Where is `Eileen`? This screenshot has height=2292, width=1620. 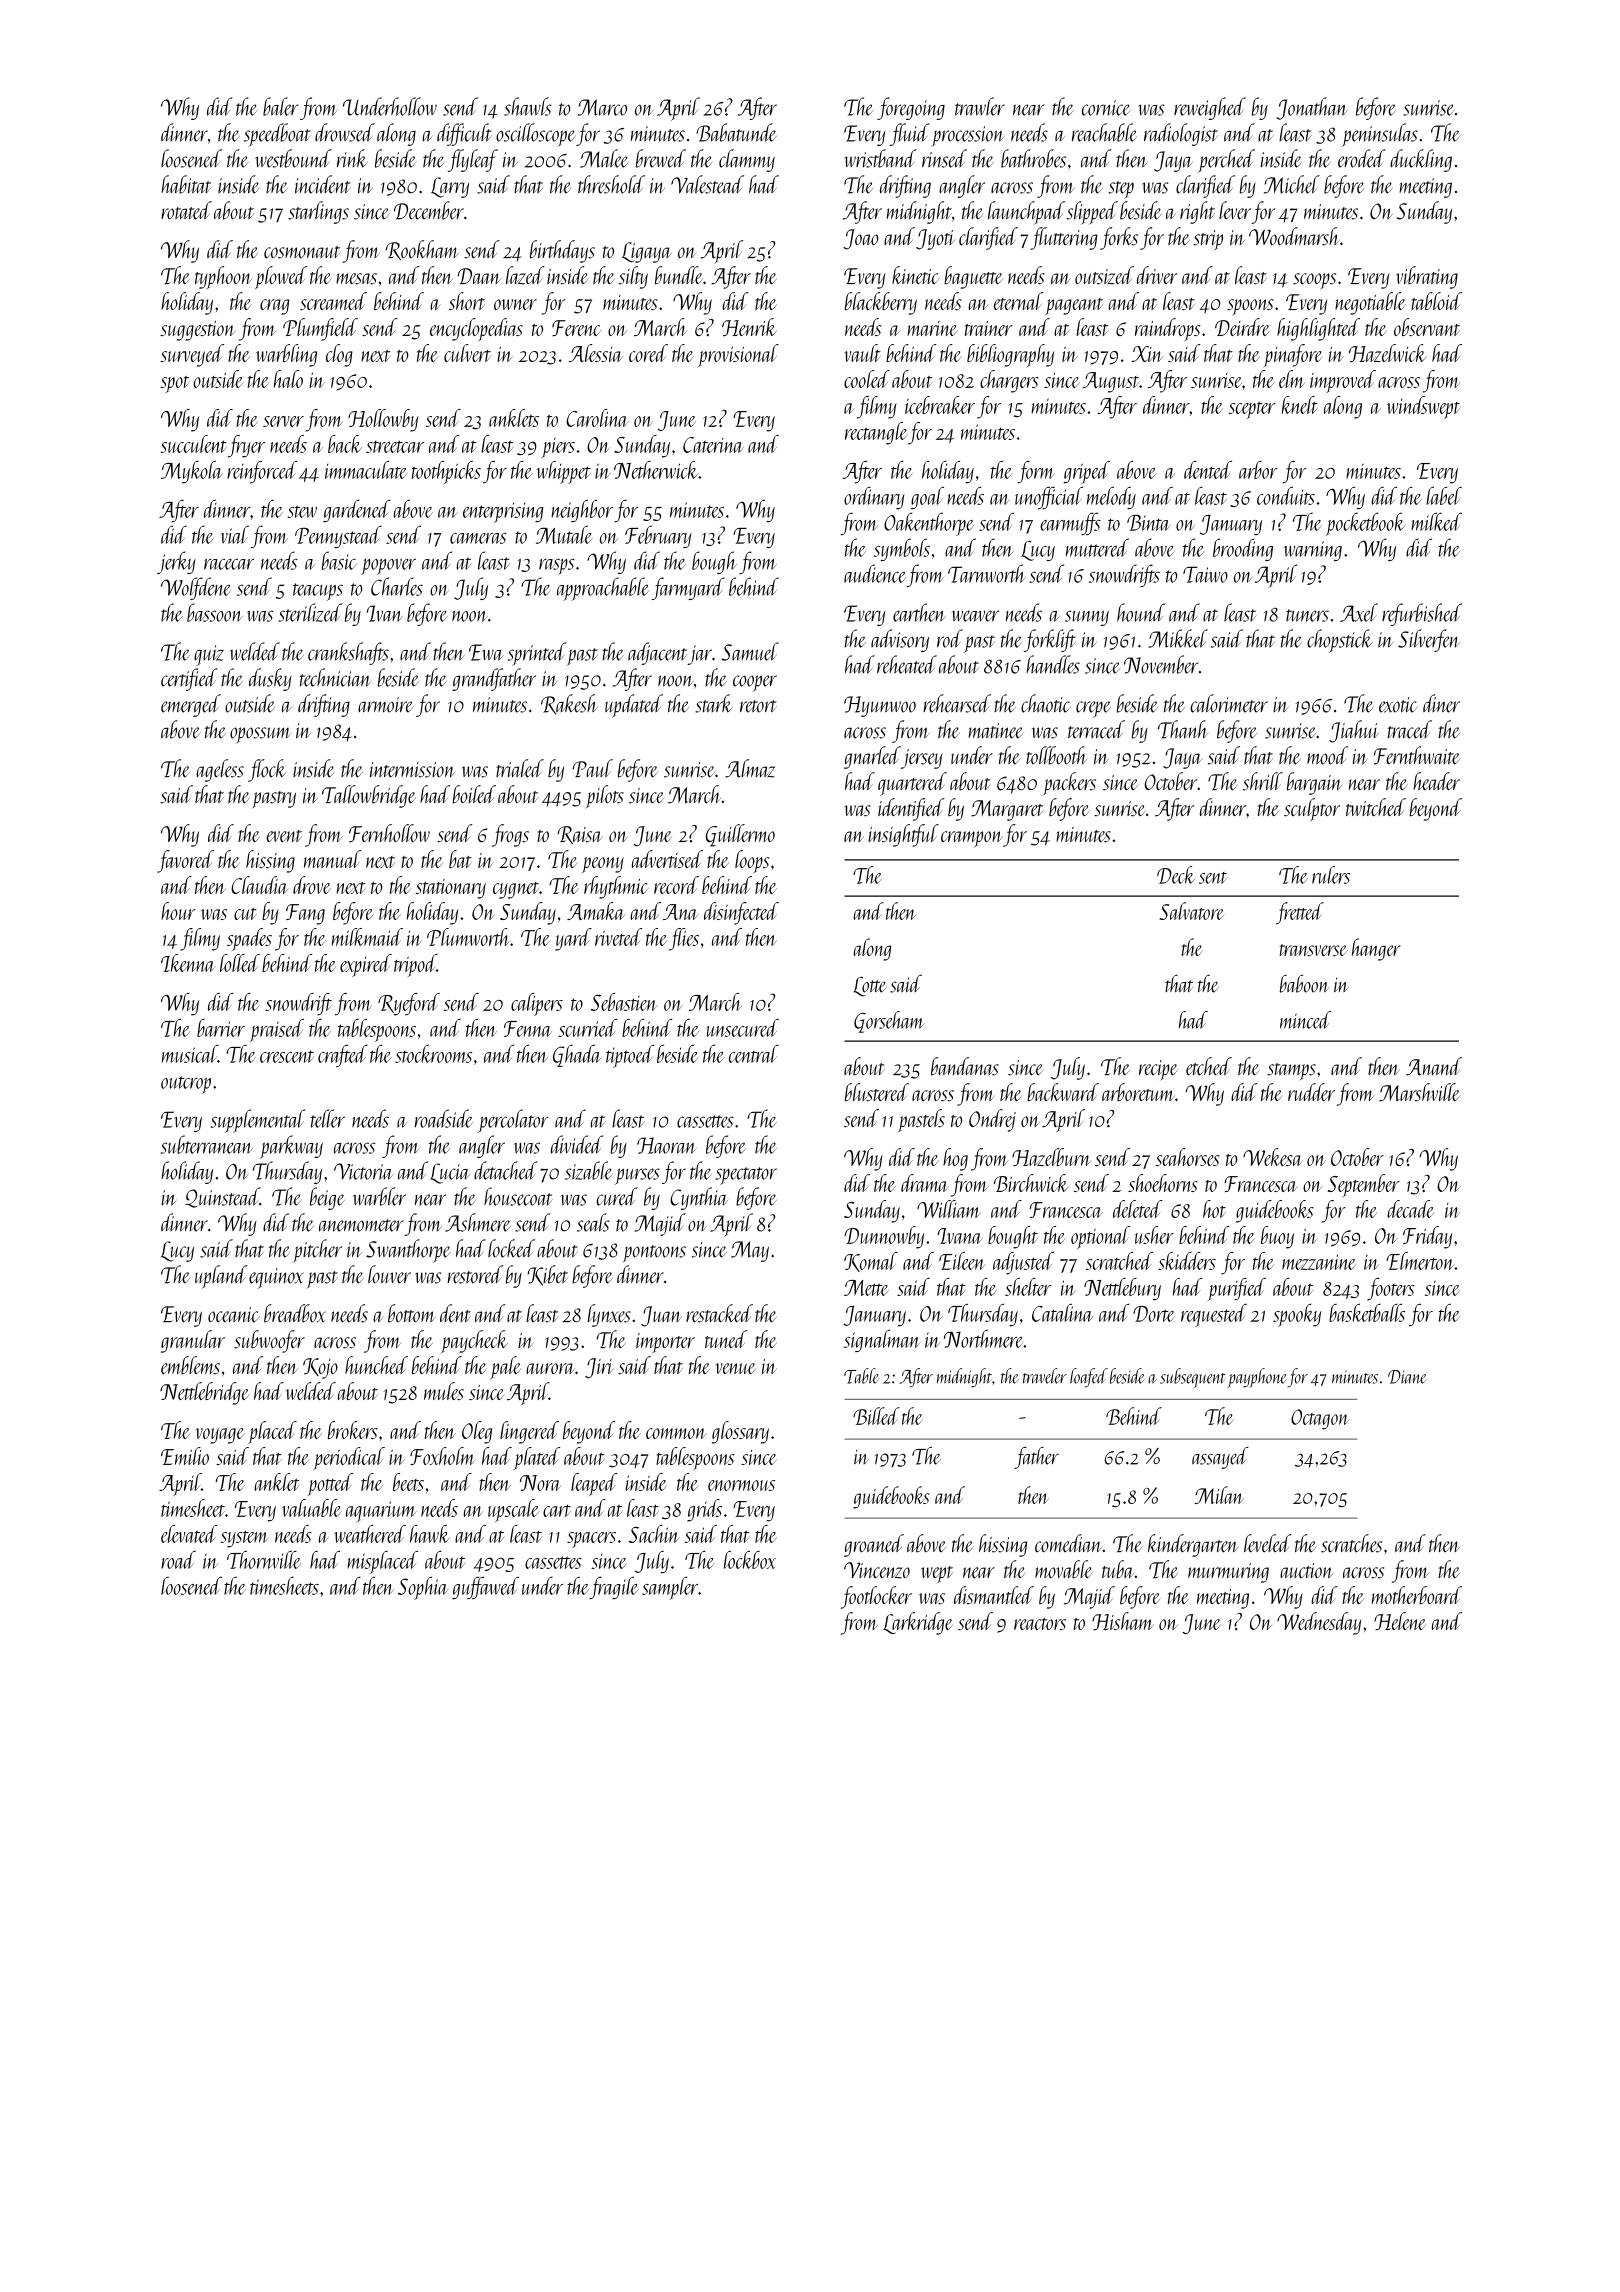
Eileen is located at coordinates (962, 1261).
